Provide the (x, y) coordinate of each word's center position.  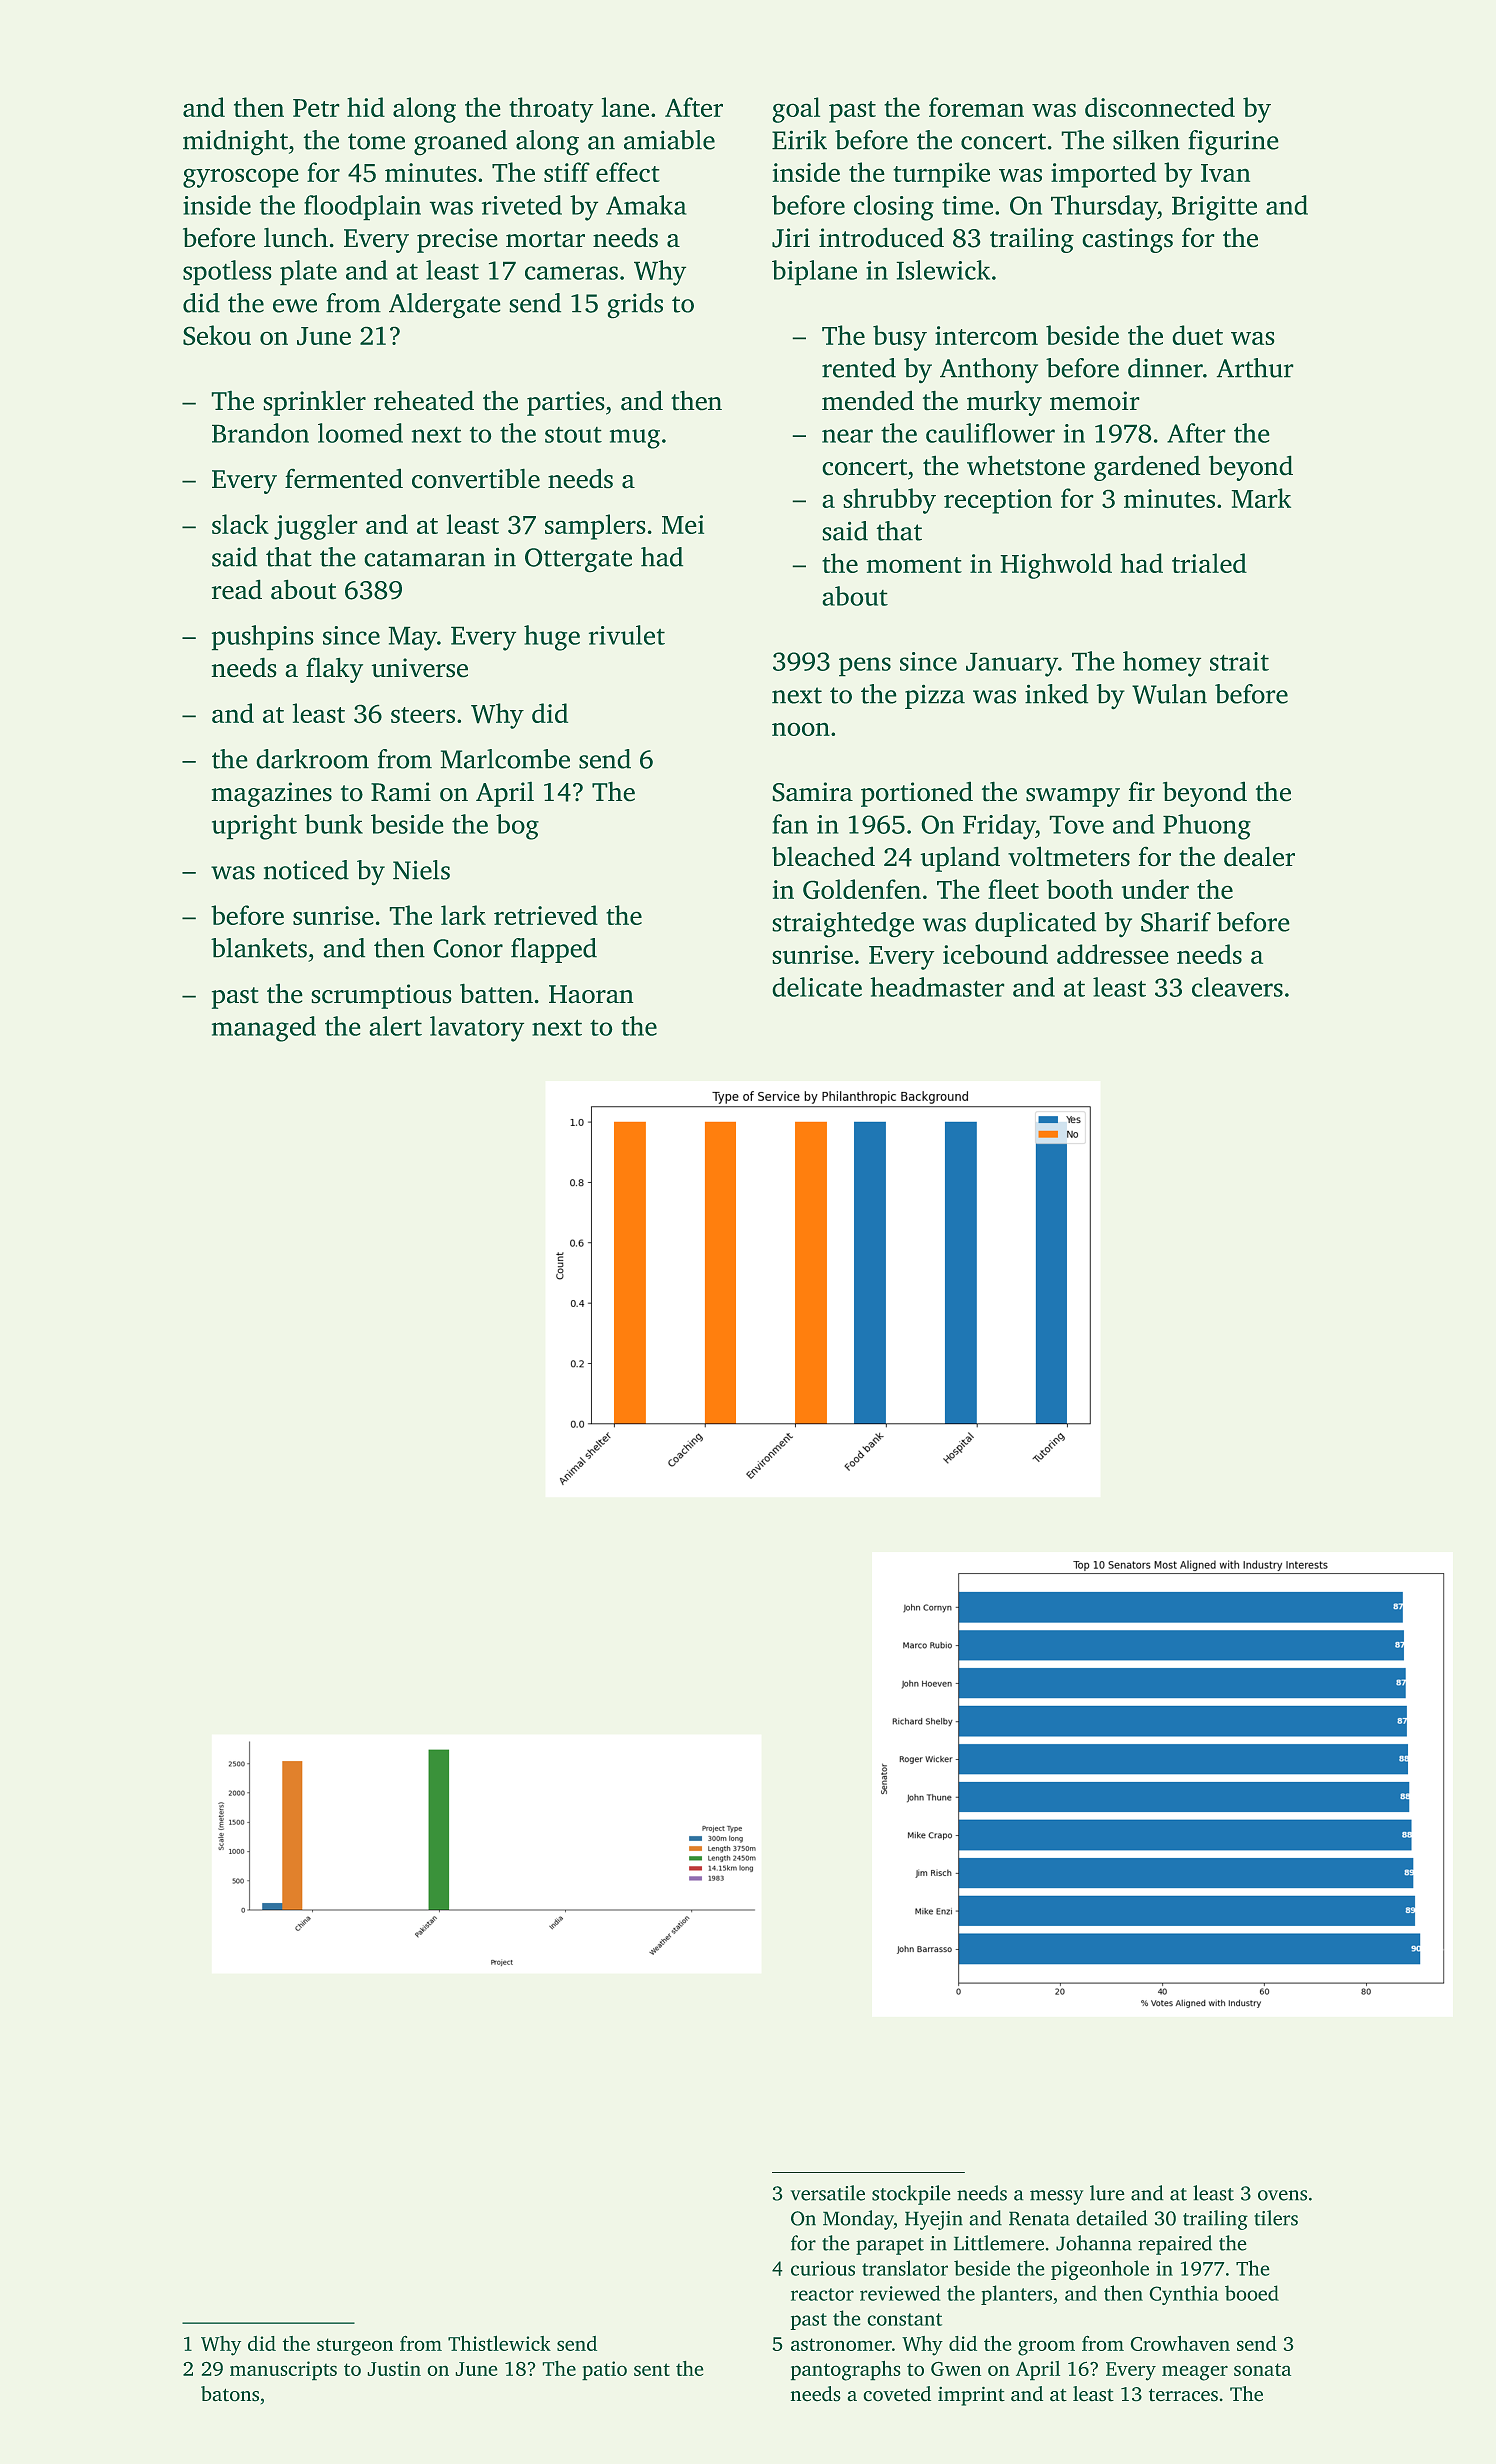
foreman (976, 107)
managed (264, 1029)
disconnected (1160, 107)
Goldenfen (862, 889)
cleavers (1237, 987)
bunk (334, 824)
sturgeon (355, 2347)
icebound (995, 954)
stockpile (911, 2195)
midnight (235, 143)
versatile (827, 2193)
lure (1107, 2193)
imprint (971, 2396)
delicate (817, 987)
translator (905, 2268)
